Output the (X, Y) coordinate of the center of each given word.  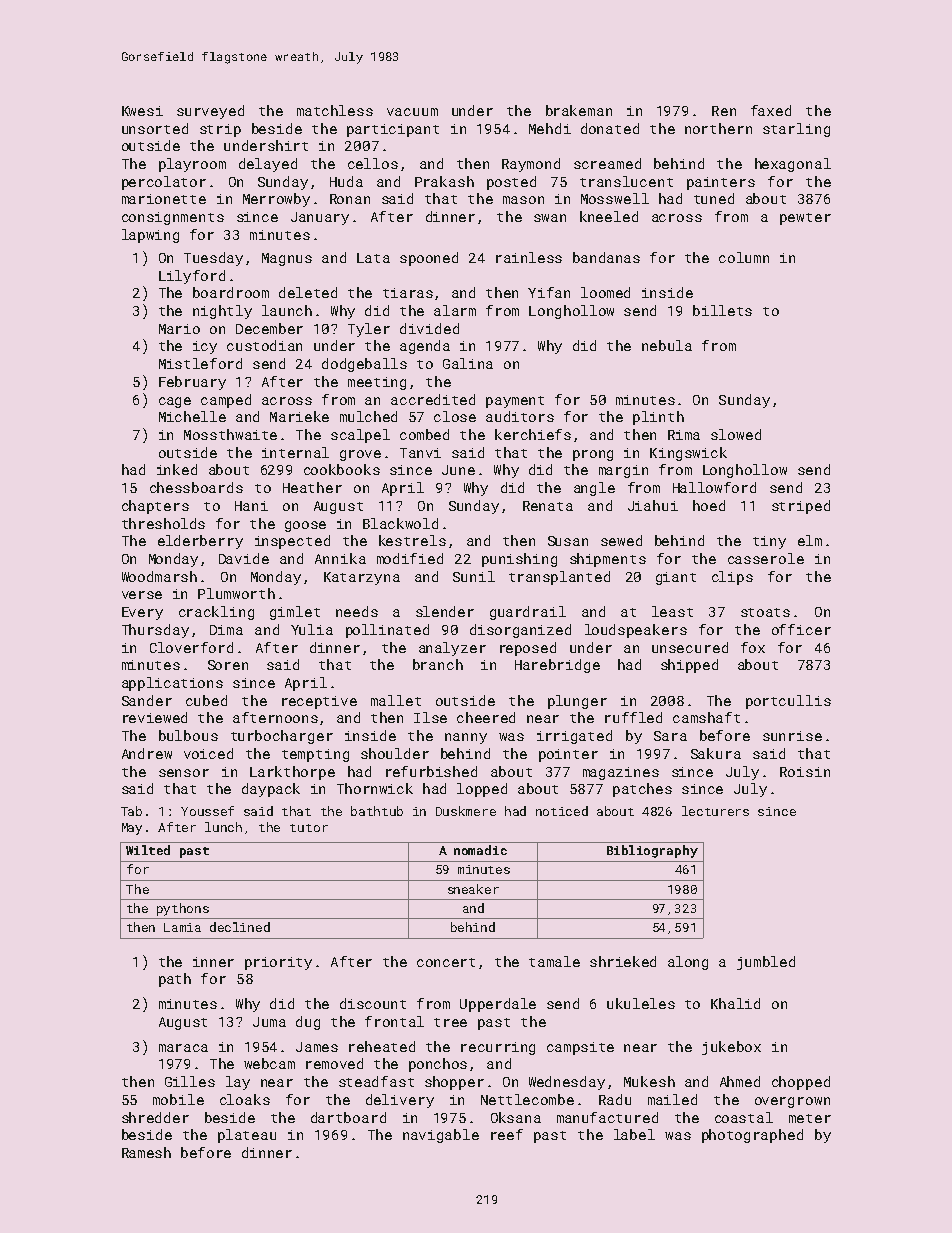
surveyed (210, 112)
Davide (244, 558)
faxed (771, 110)
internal (295, 452)
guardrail (528, 613)
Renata (548, 506)
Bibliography (652, 851)
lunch (223, 827)
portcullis (788, 702)
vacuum (412, 112)
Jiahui (653, 505)
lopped (482, 790)
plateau (247, 1136)
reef (507, 1134)
